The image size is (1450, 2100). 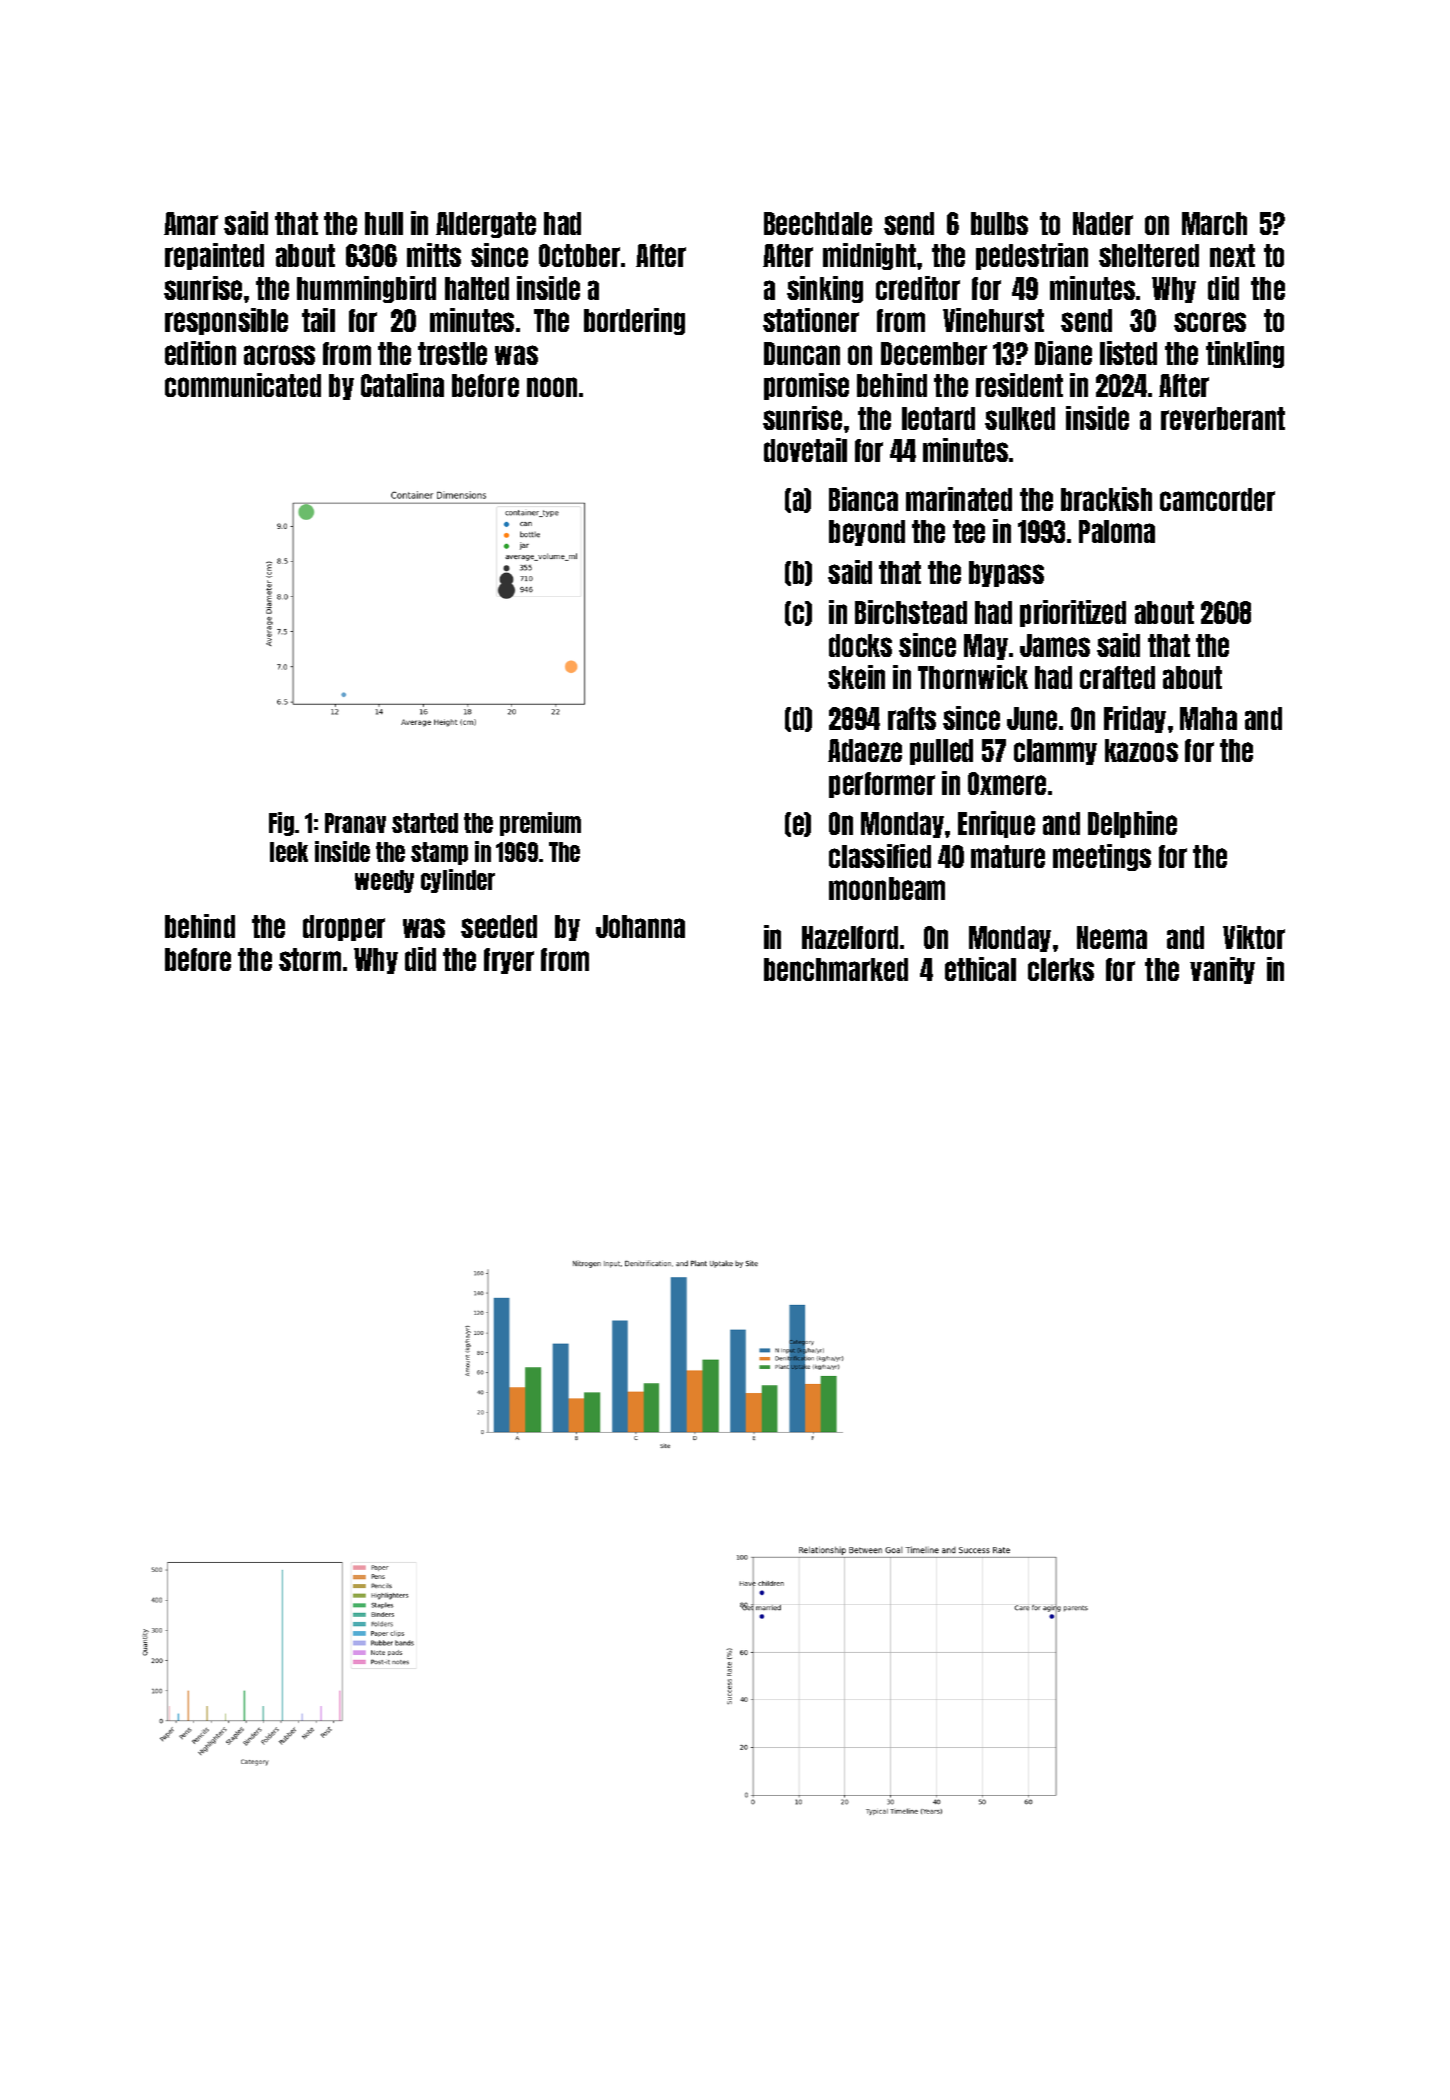 I want to click on Duncan, so click(x=802, y=353).
